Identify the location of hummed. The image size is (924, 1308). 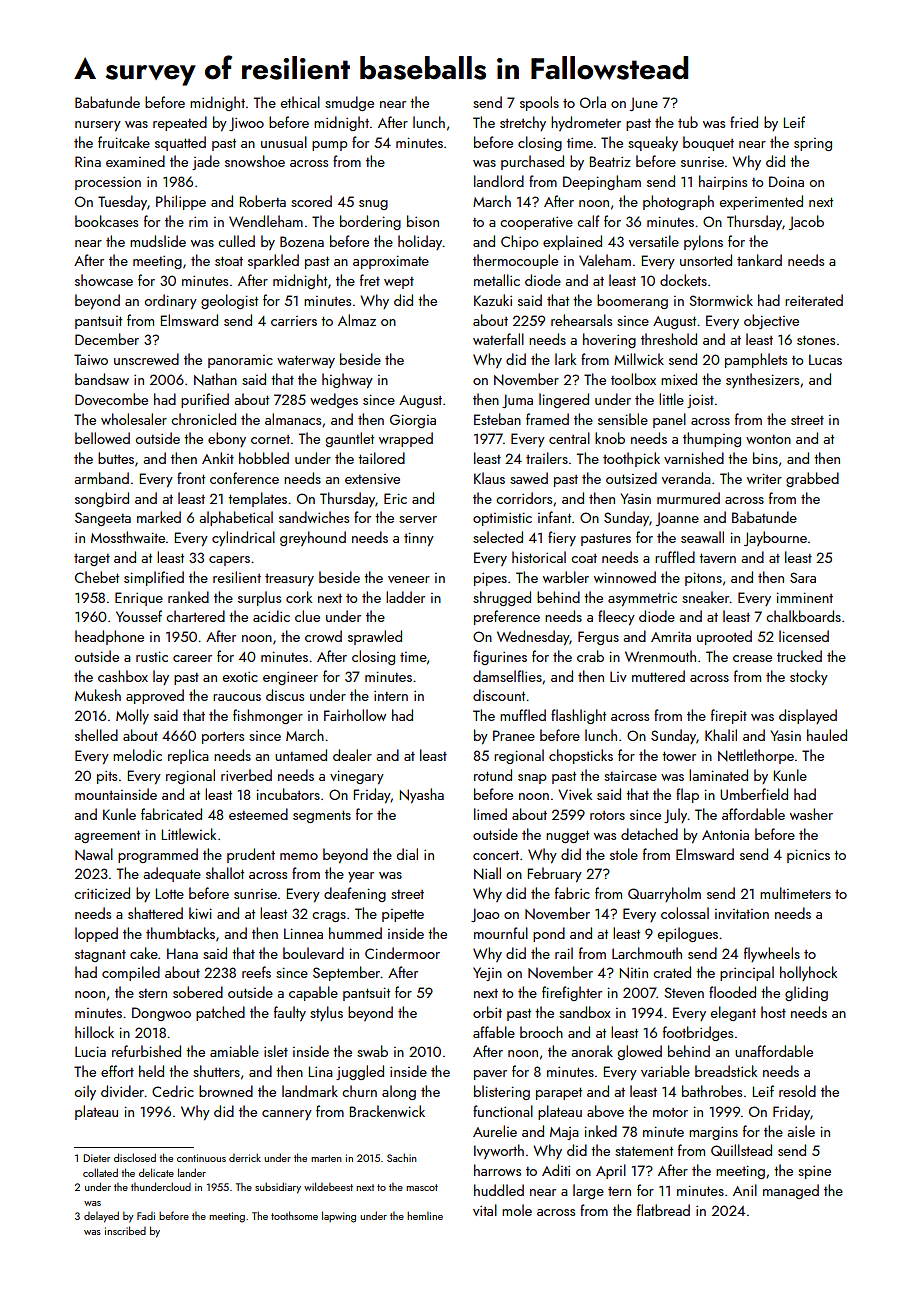
(355, 933).
